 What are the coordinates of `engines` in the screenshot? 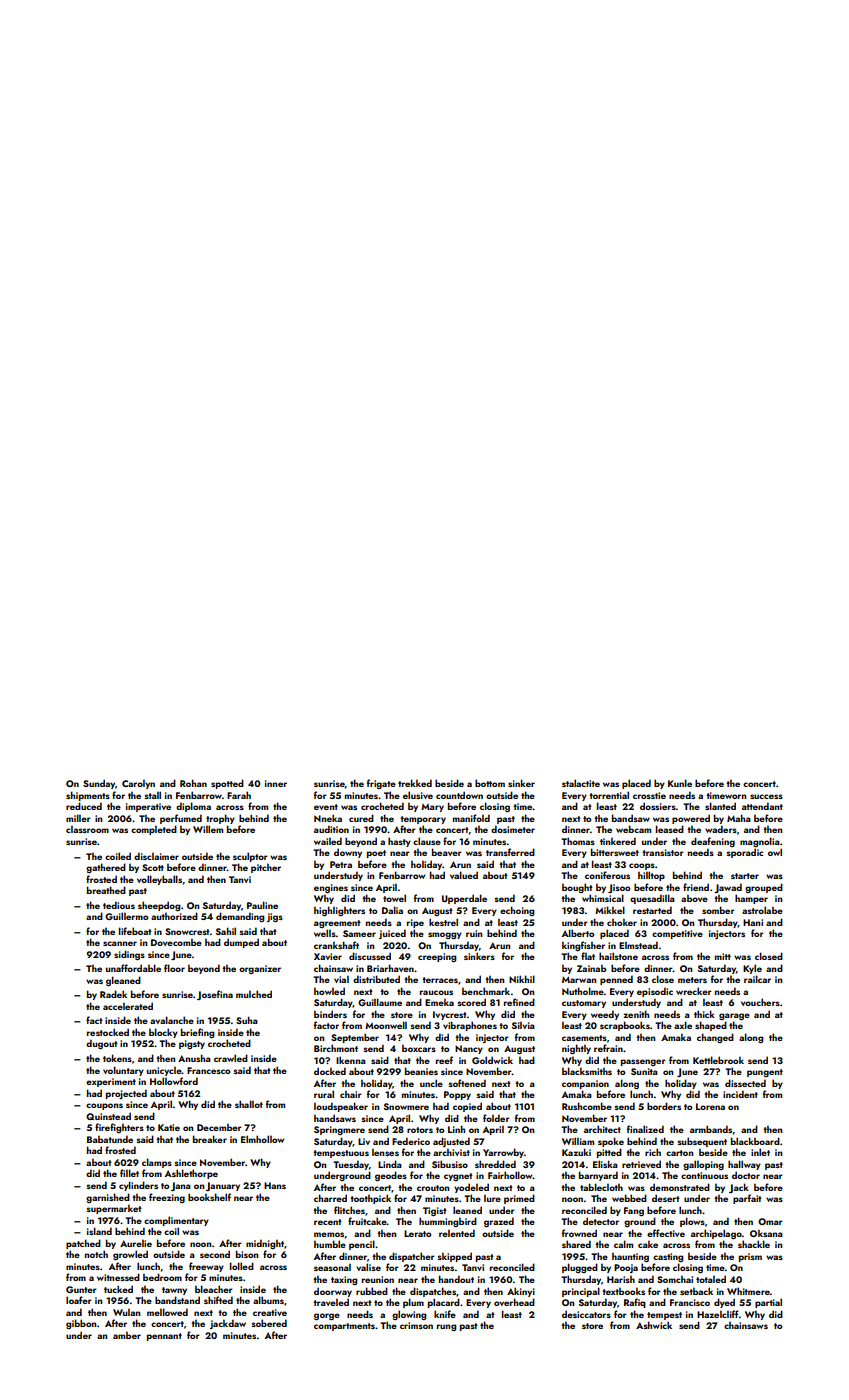 It's located at (331, 888).
